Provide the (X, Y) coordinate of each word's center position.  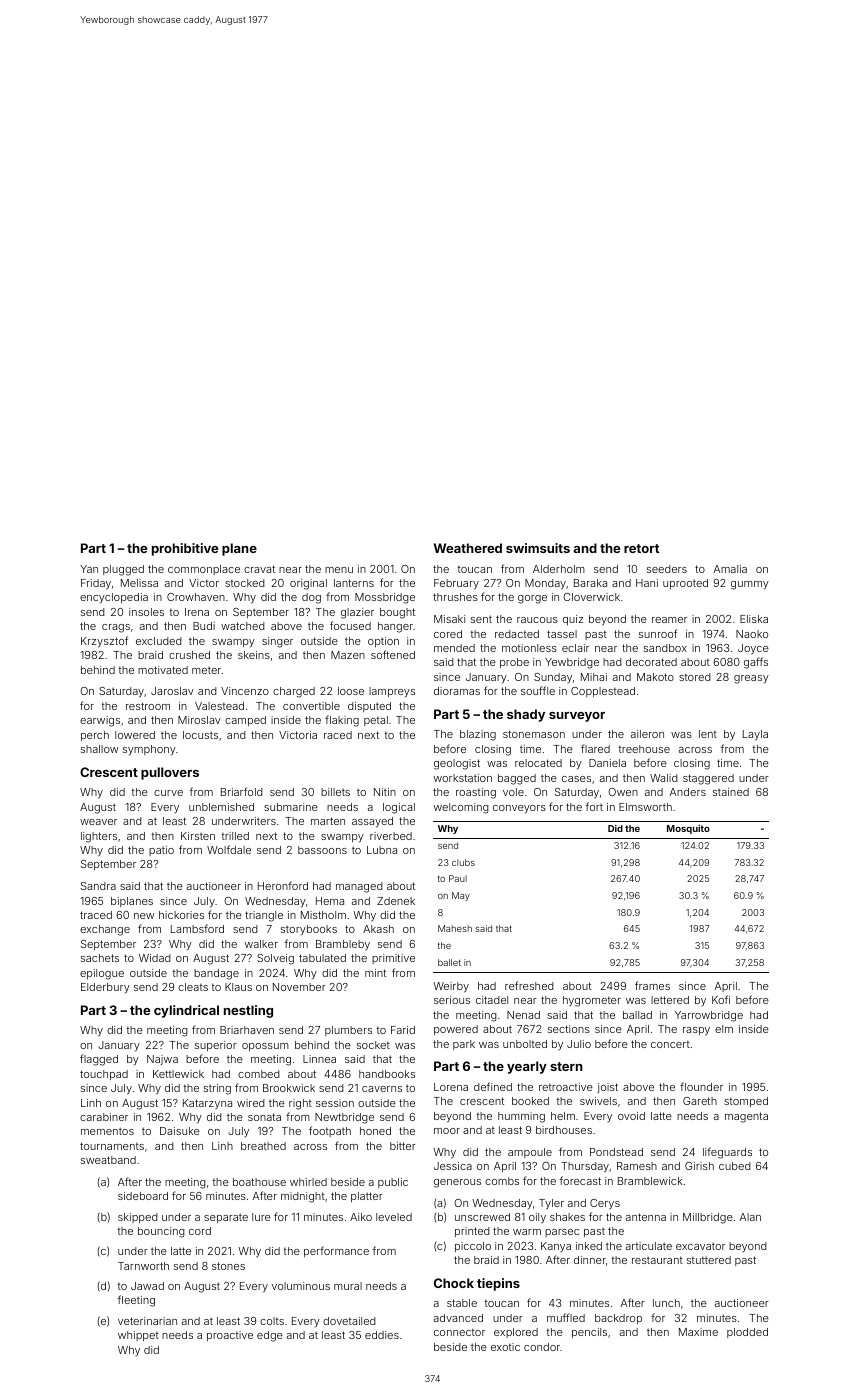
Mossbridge (385, 598)
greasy (751, 679)
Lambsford (197, 928)
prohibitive (185, 549)
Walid (664, 778)
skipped (138, 1218)
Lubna (382, 850)
